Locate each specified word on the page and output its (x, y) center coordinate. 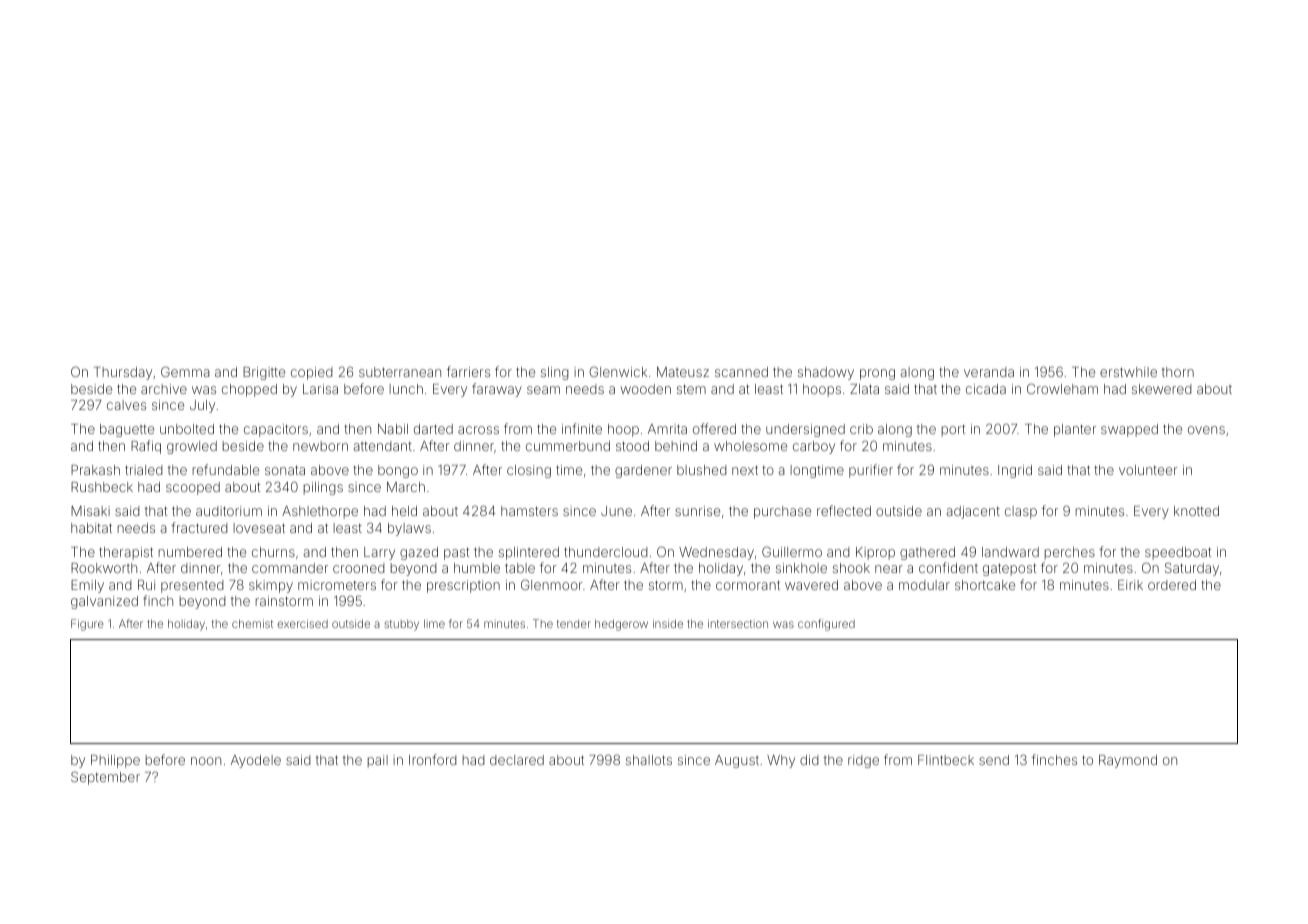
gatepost (1009, 569)
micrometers (337, 585)
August (737, 761)
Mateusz (683, 372)
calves (126, 405)
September (105, 778)
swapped (1129, 430)
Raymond (1128, 761)
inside (668, 623)
